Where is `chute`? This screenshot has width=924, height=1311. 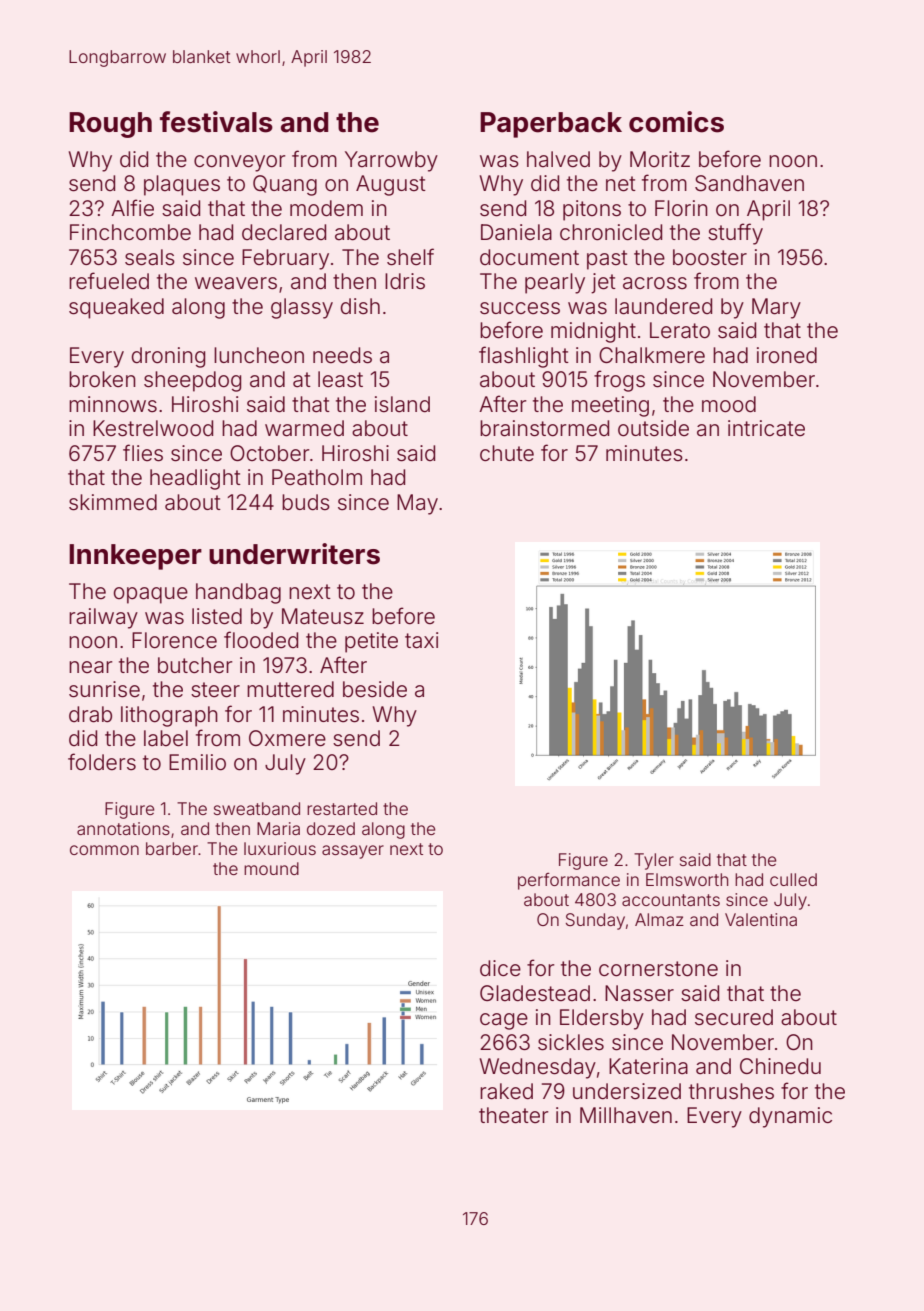 chute is located at coordinates (507, 453).
